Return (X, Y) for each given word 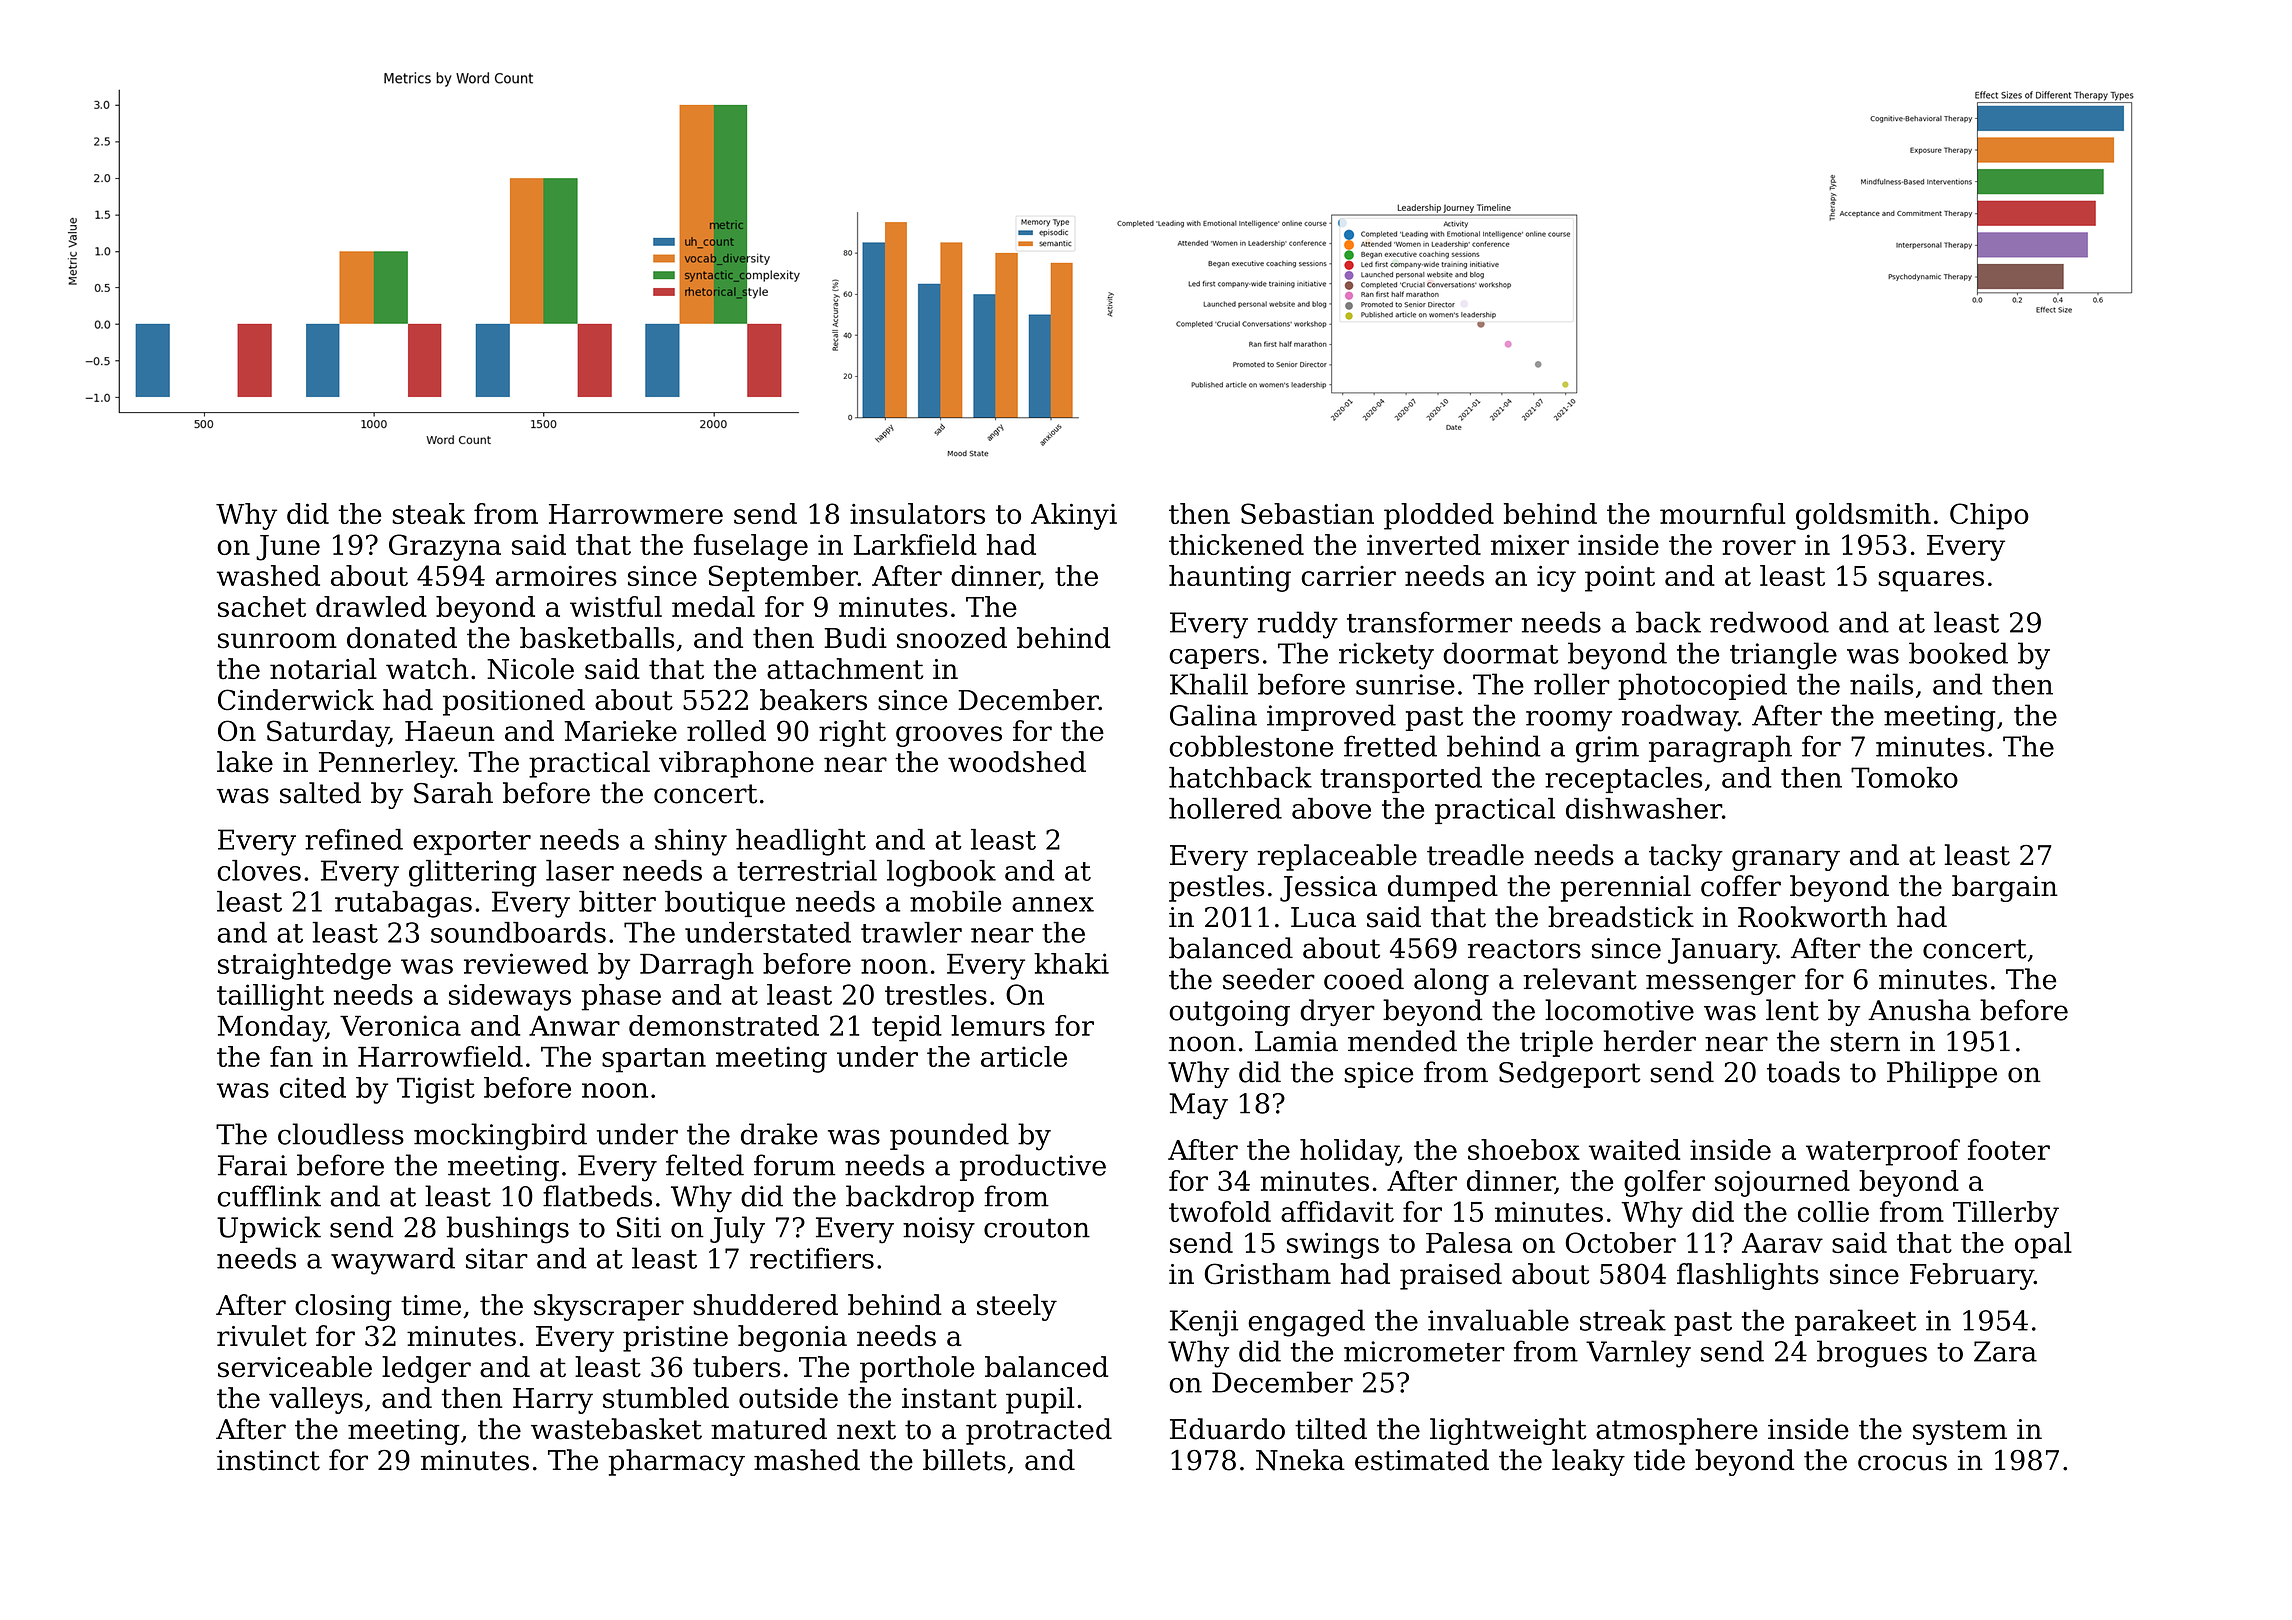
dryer (1337, 1012)
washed (268, 575)
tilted (1331, 1429)
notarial (323, 669)
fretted (1390, 746)
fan (291, 1056)
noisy (939, 1230)
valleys (316, 1400)
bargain (2005, 888)
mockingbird (500, 1137)
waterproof (1883, 1152)
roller (1572, 684)
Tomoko (1904, 777)
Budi (855, 638)
